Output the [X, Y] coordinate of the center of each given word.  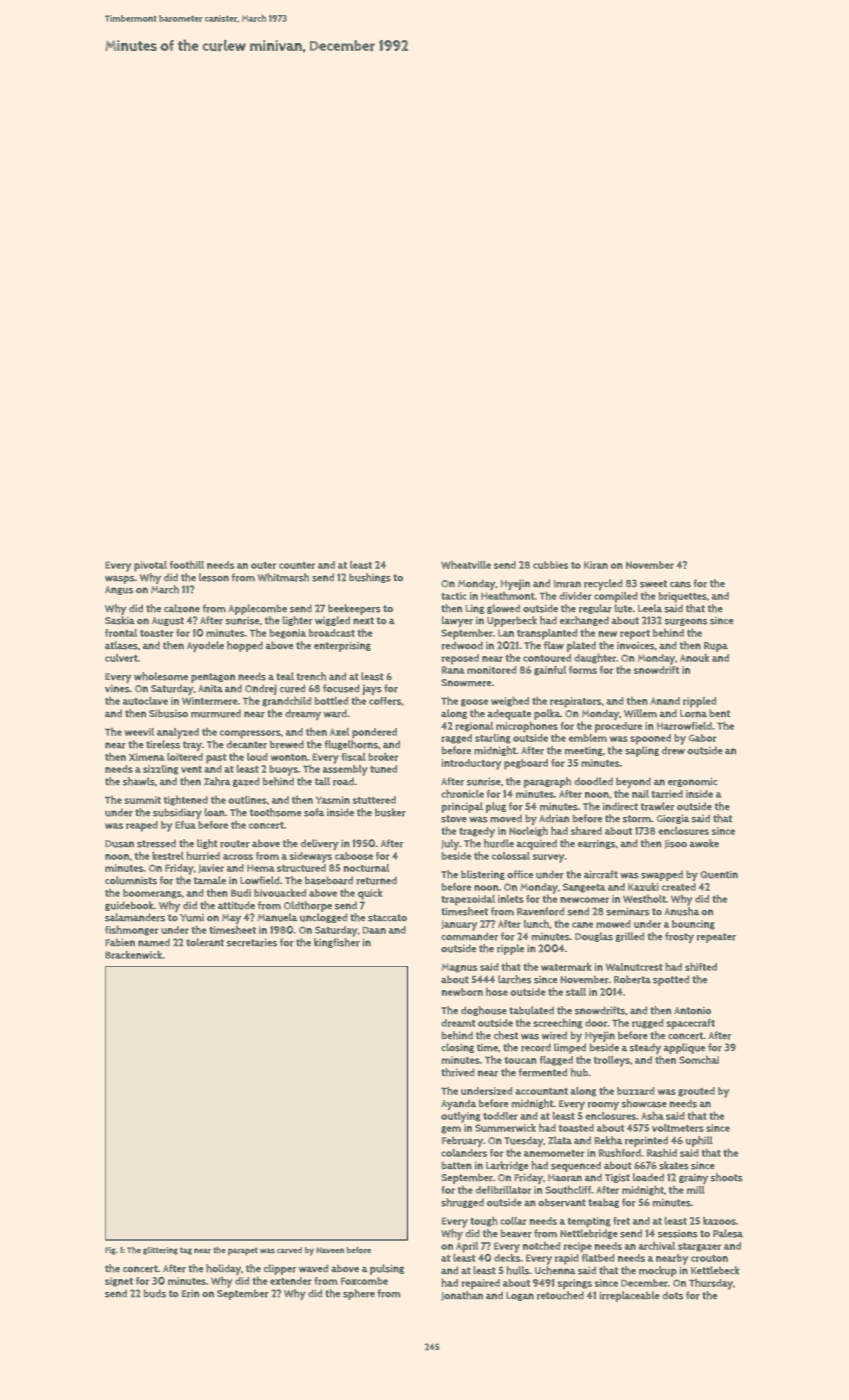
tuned [383, 769]
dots [672, 1296]
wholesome [161, 676]
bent [719, 713]
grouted [696, 1092]
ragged [457, 739]
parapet [243, 1251]
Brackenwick [133, 955]
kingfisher [337, 943]
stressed [156, 843]
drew [673, 750]
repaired [481, 1284]
